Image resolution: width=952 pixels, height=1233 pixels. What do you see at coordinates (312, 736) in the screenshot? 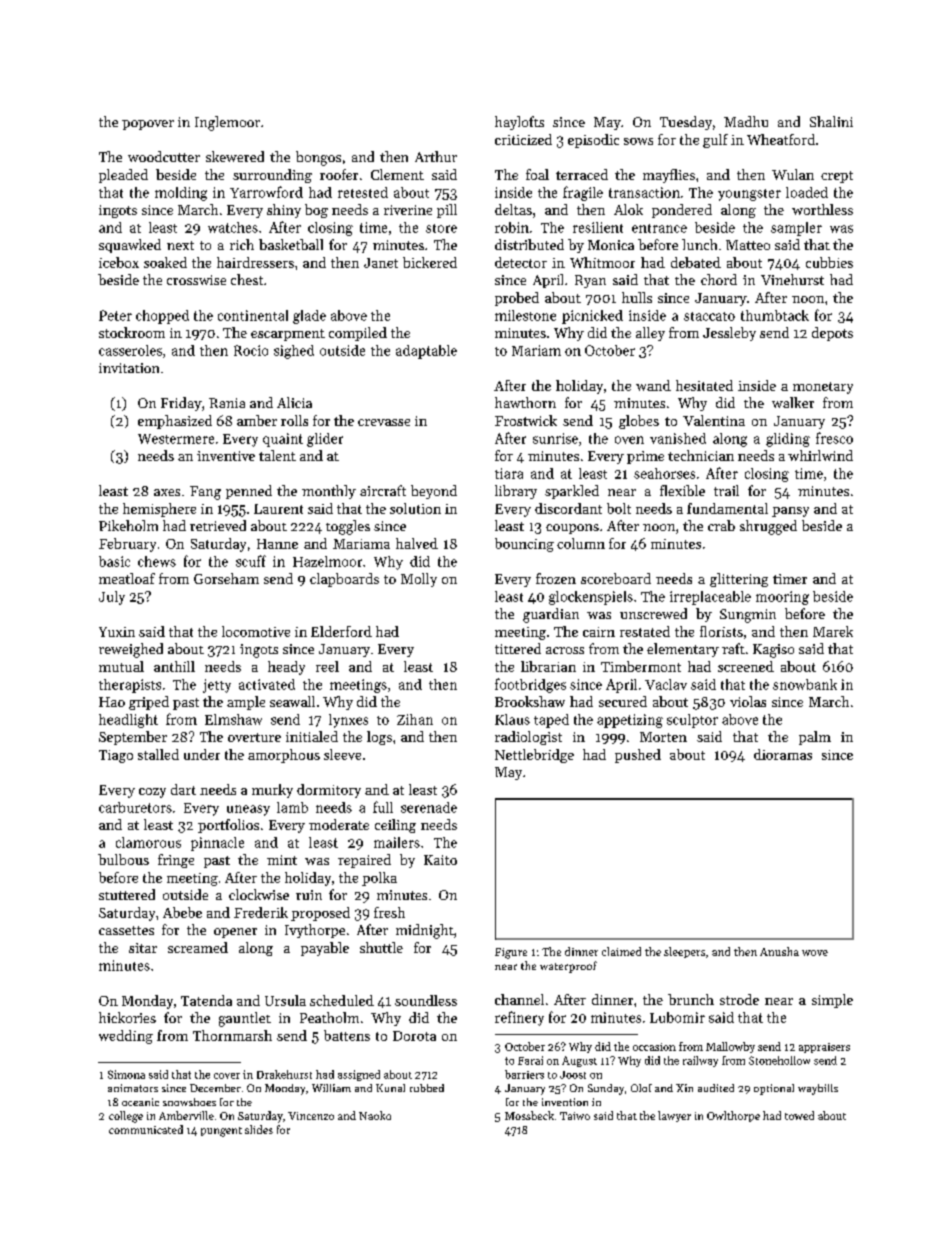
I see `initialed` at bounding box center [312, 736].
